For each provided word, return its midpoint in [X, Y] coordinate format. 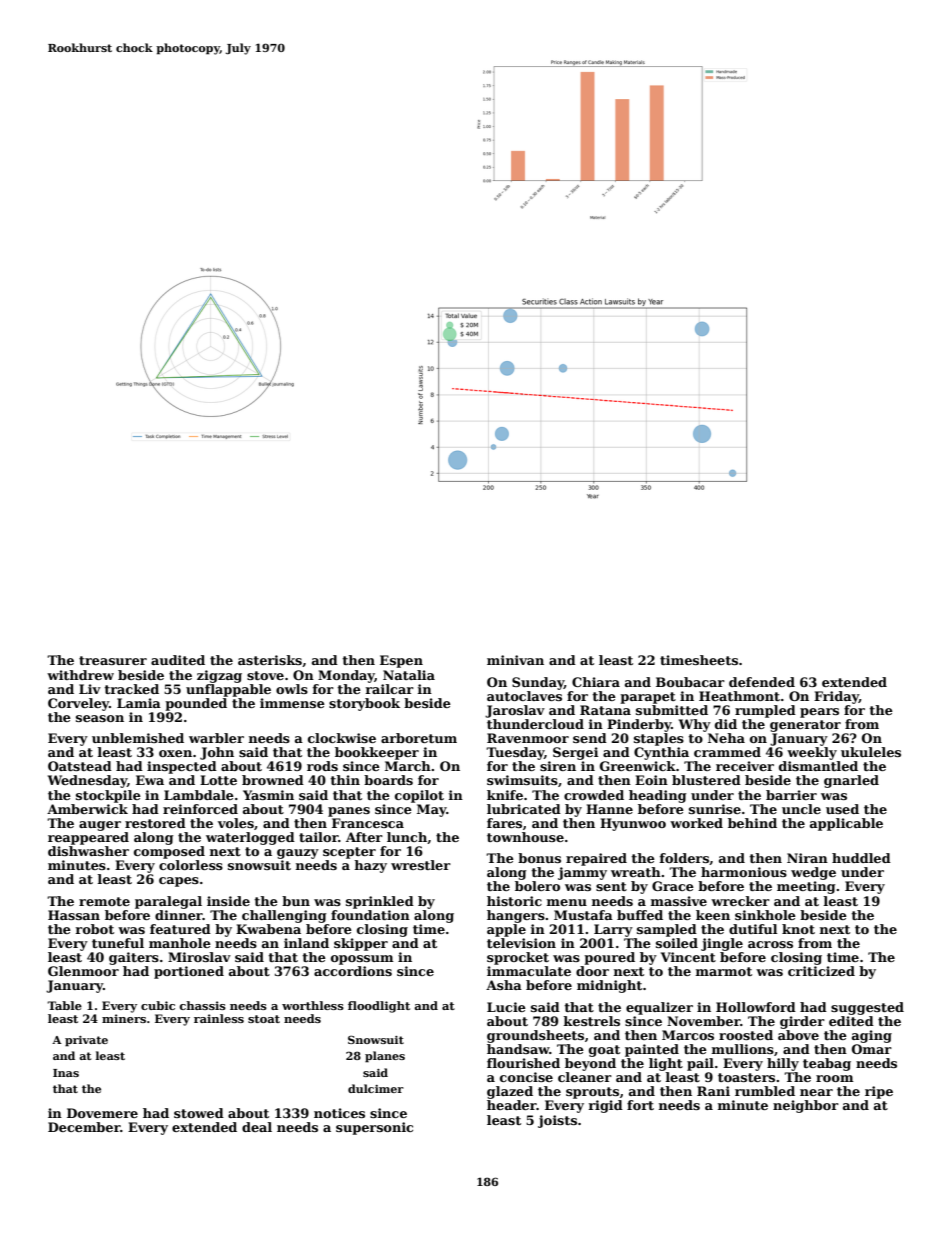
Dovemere [102, 1113]
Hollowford [756, 1007]
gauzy [298, 854]
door [592, 971]
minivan [515, 660]
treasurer [113, 660]
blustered [706, 780]
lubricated [524, 809]
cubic [158, 1005]
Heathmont [739, 696]
